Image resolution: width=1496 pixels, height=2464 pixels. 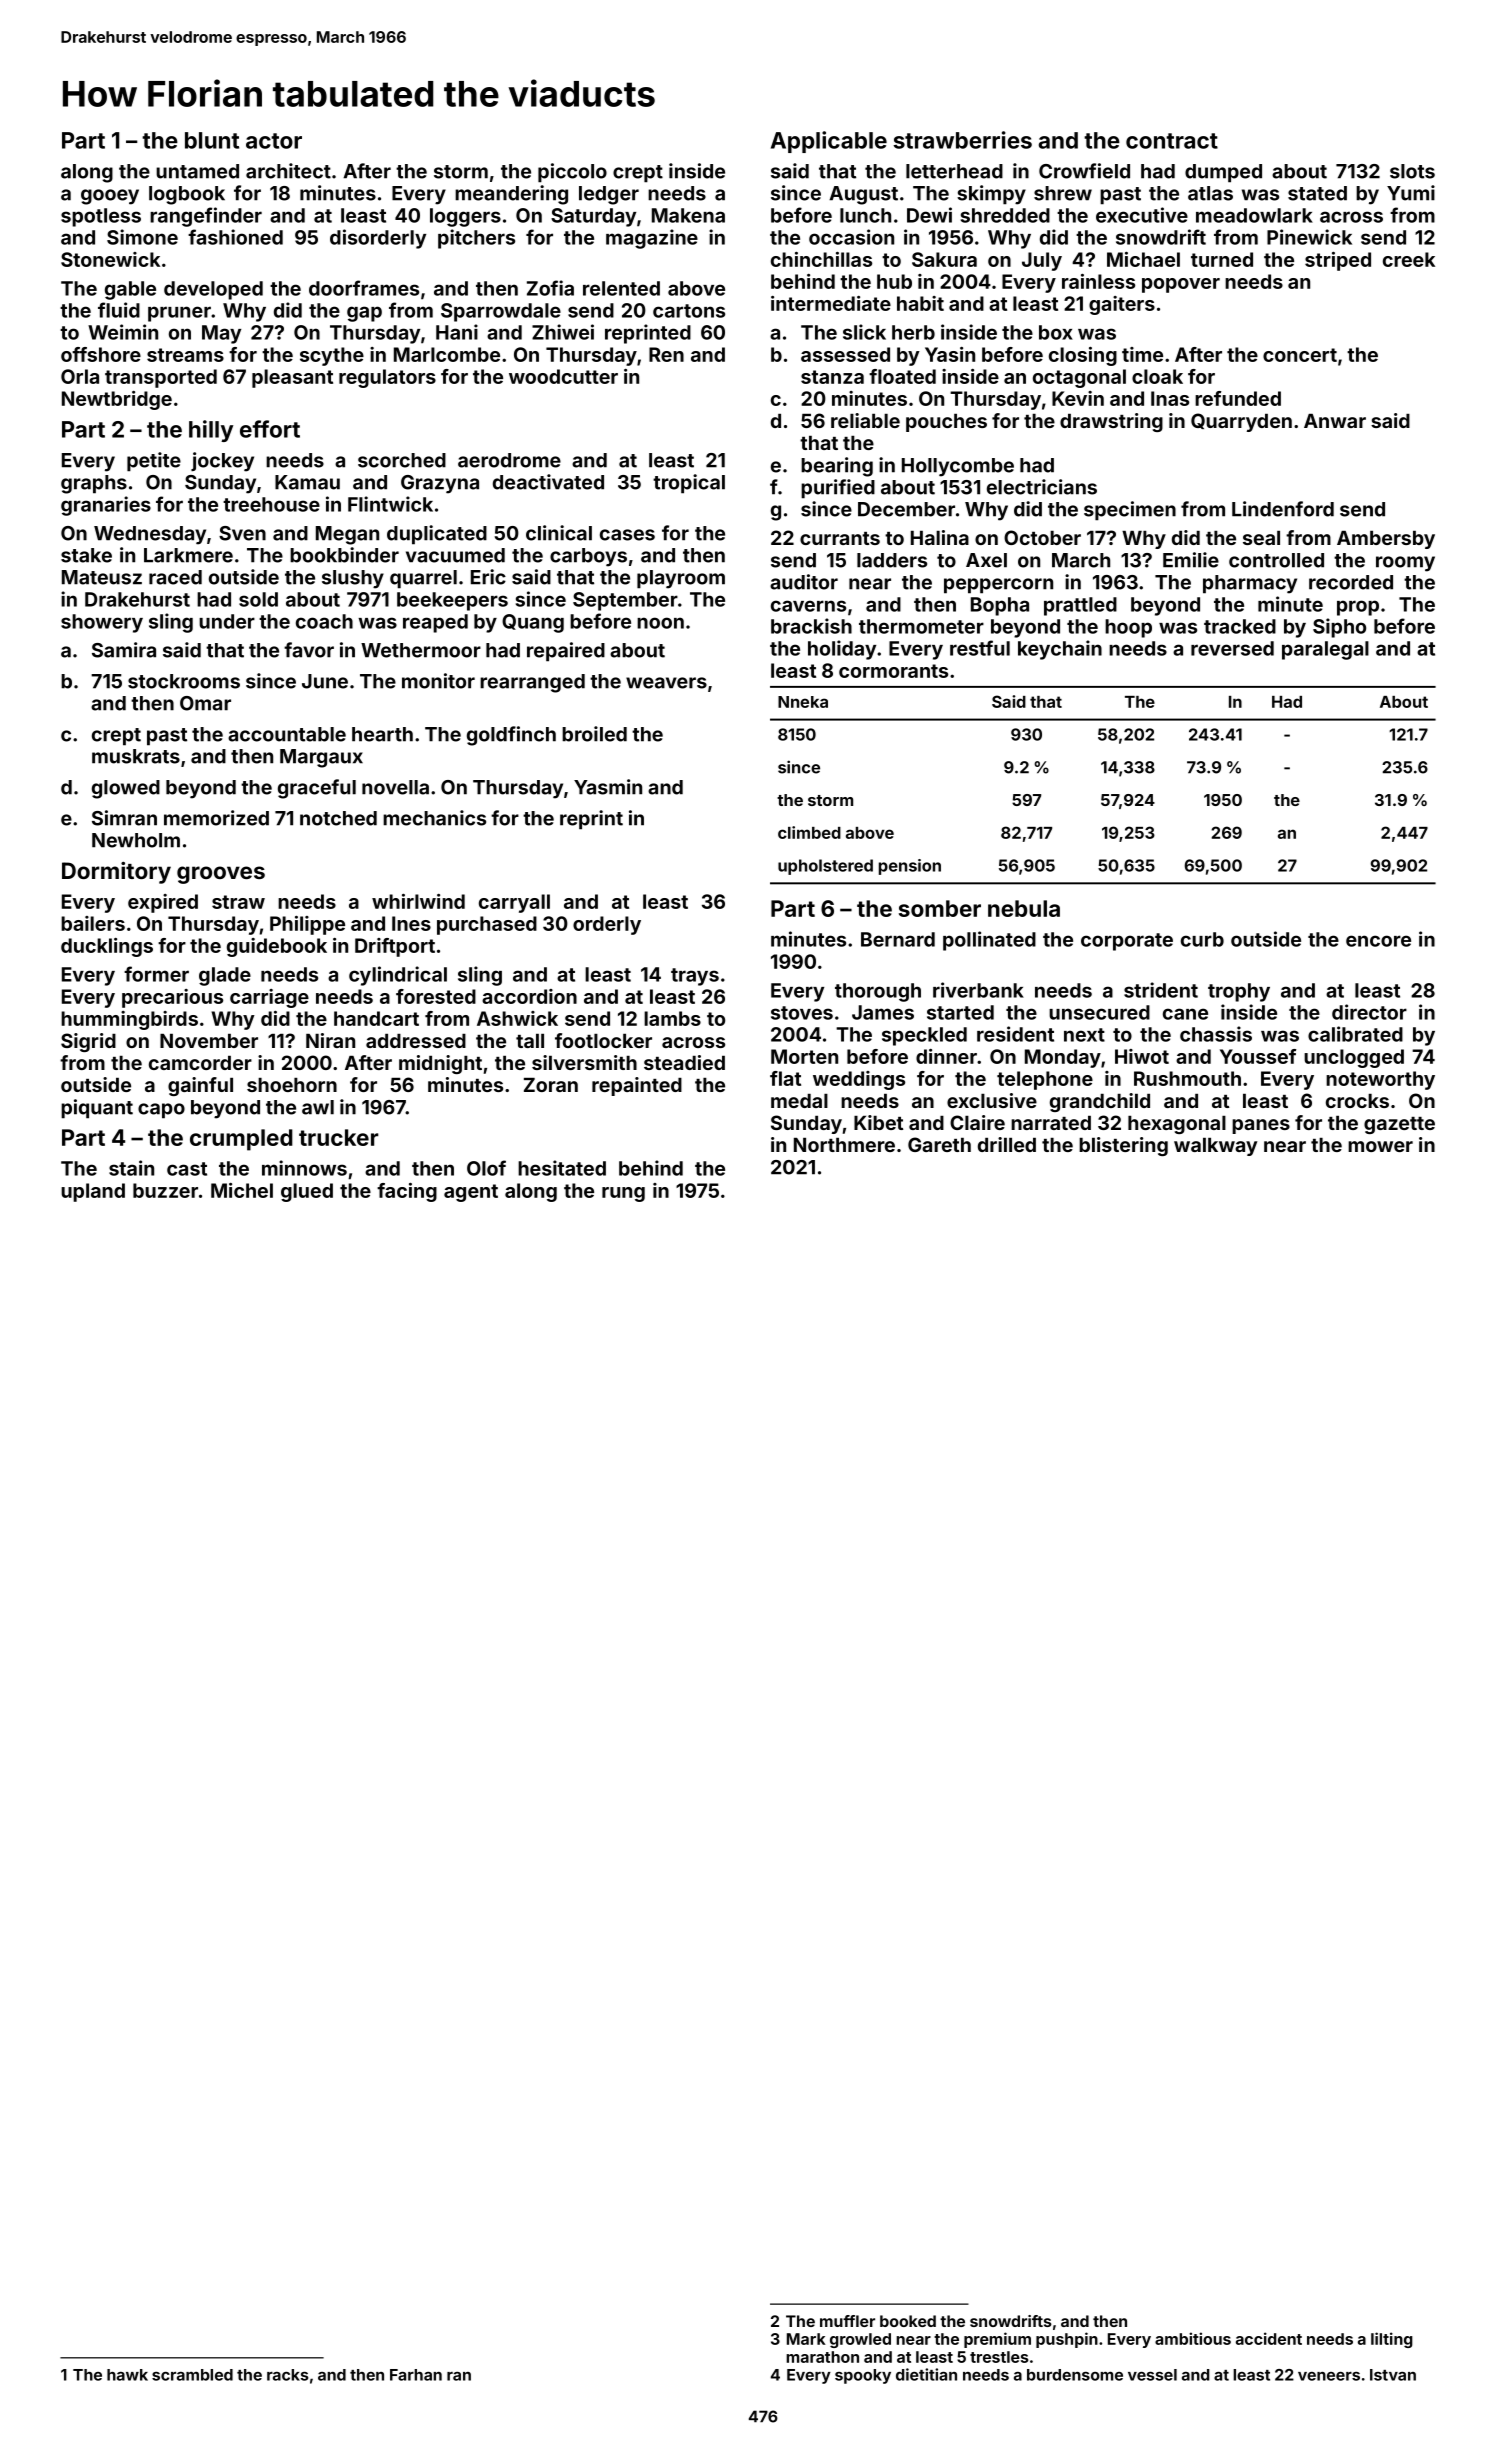 I want to click on director, so click(x=1369, y=1012).
